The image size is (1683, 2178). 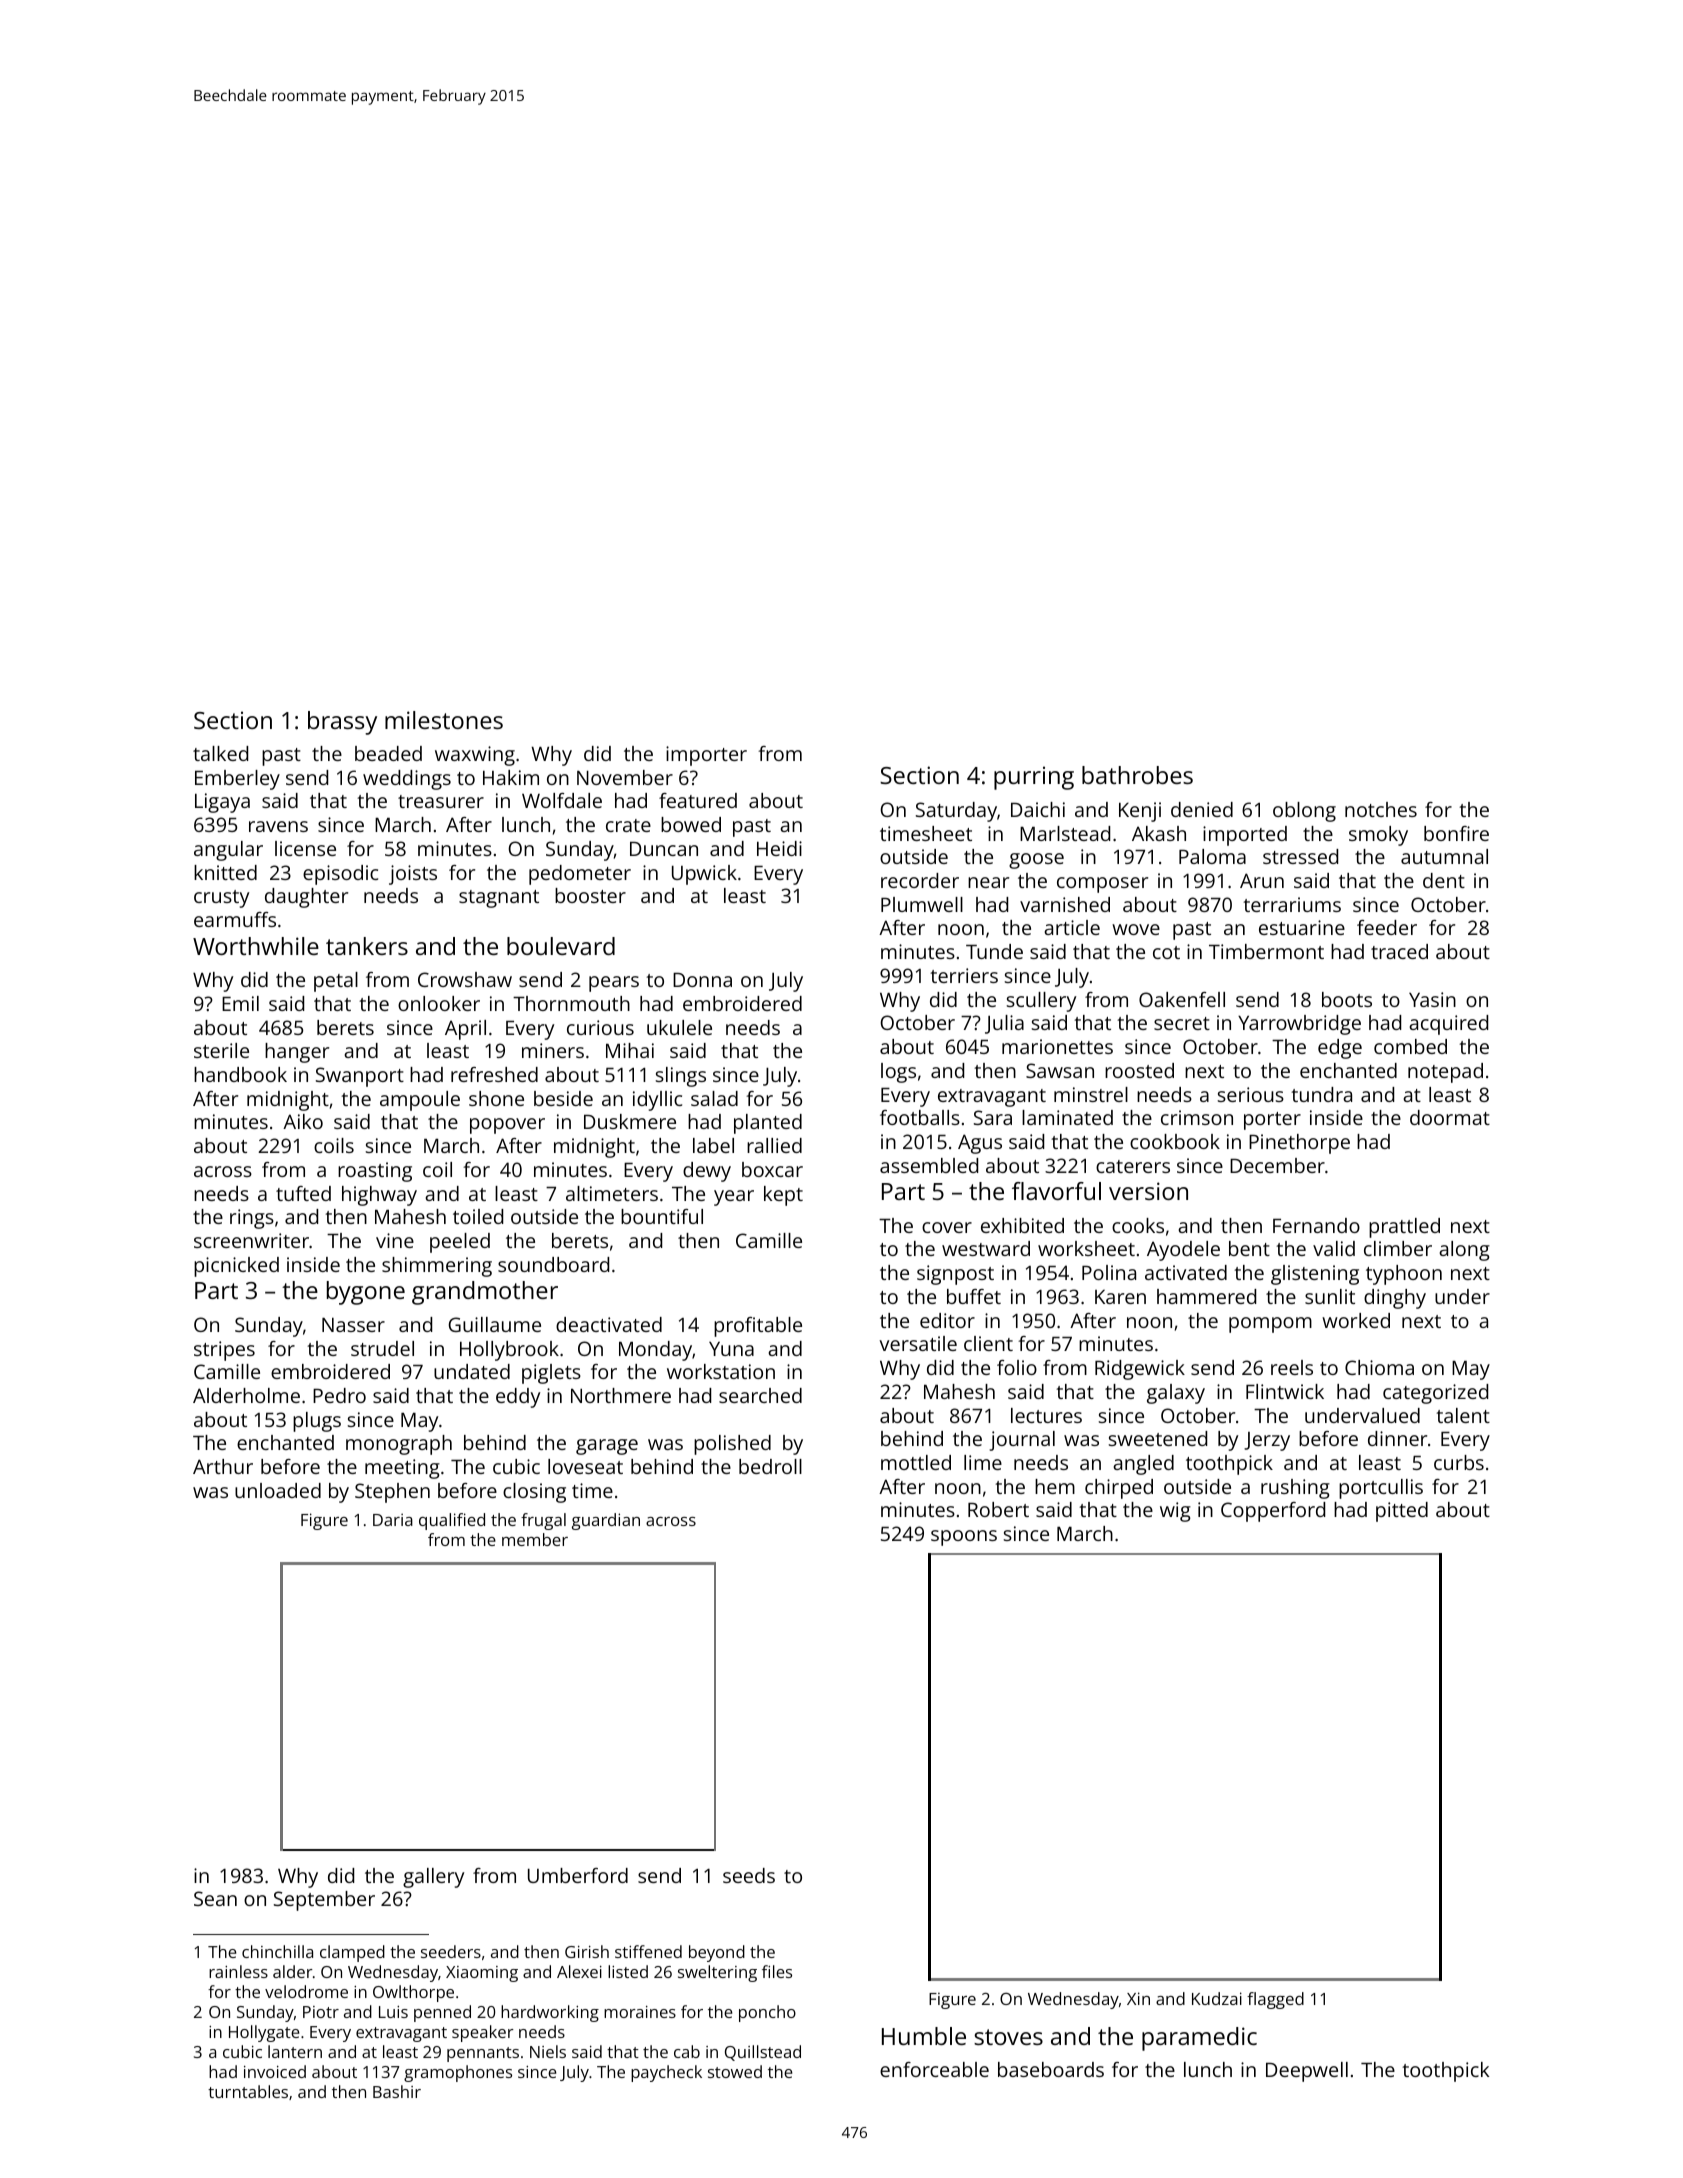 What do you see at coordinates (1137, 775) in the screenshot?
I see `bathrobes` at bounding box center [1137, 775].
